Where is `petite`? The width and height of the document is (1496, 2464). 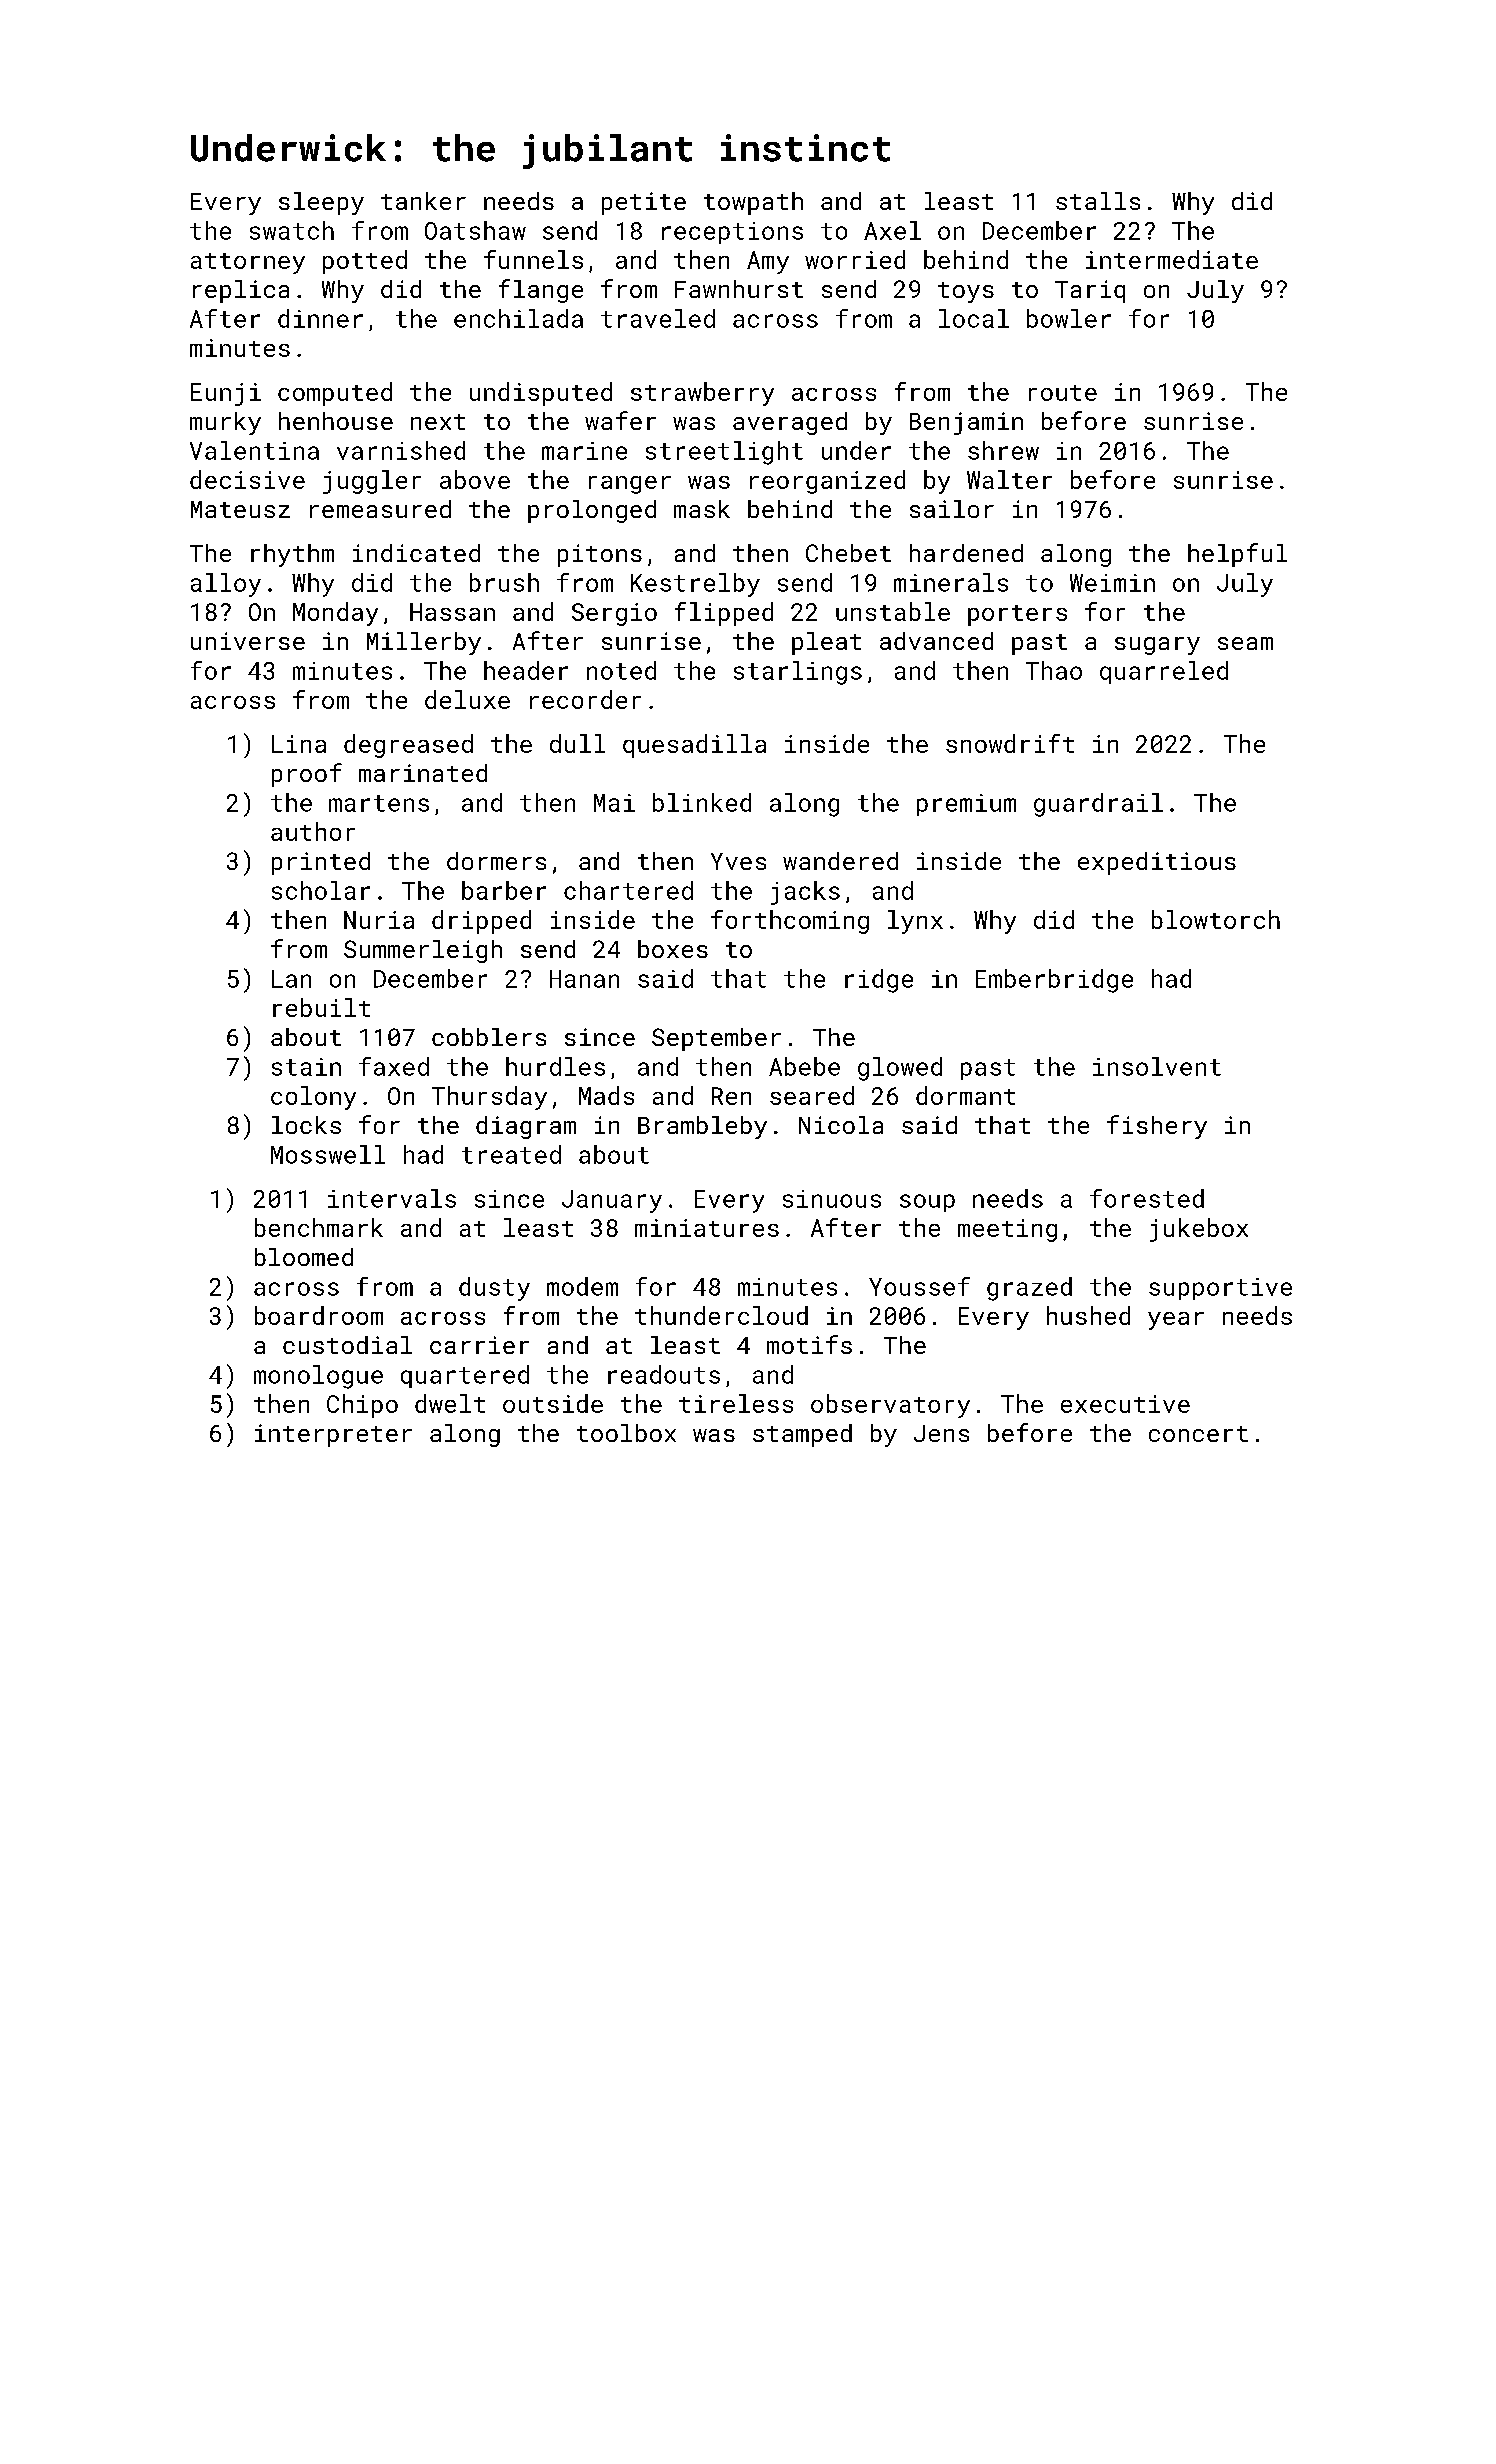 petite is located at coordinates (644, 203).
